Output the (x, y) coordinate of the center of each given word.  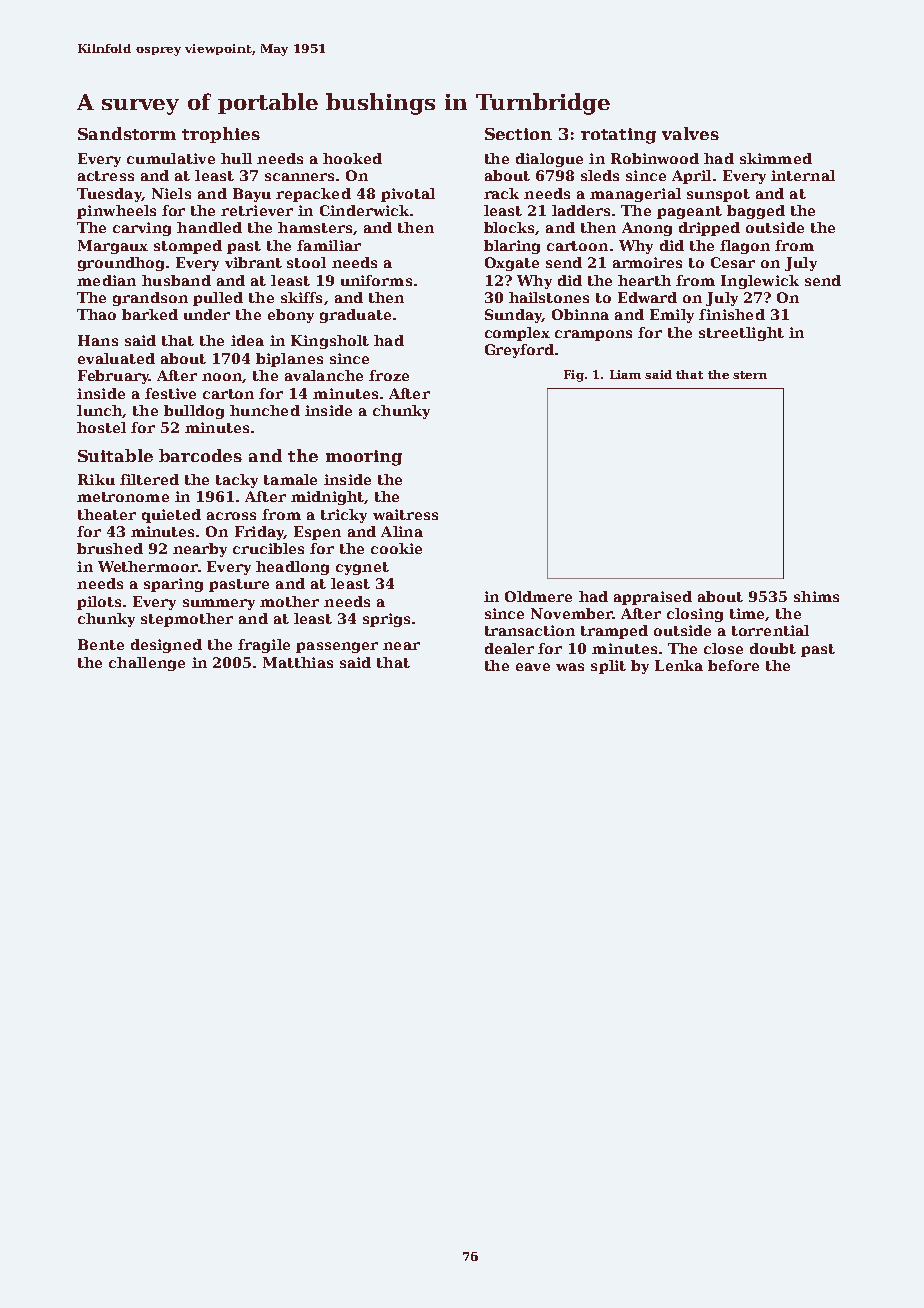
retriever (257, 210)
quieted (171, 516)
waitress (405, 514)
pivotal (408, 195)
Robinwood (655, 158)
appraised (653, 598)
